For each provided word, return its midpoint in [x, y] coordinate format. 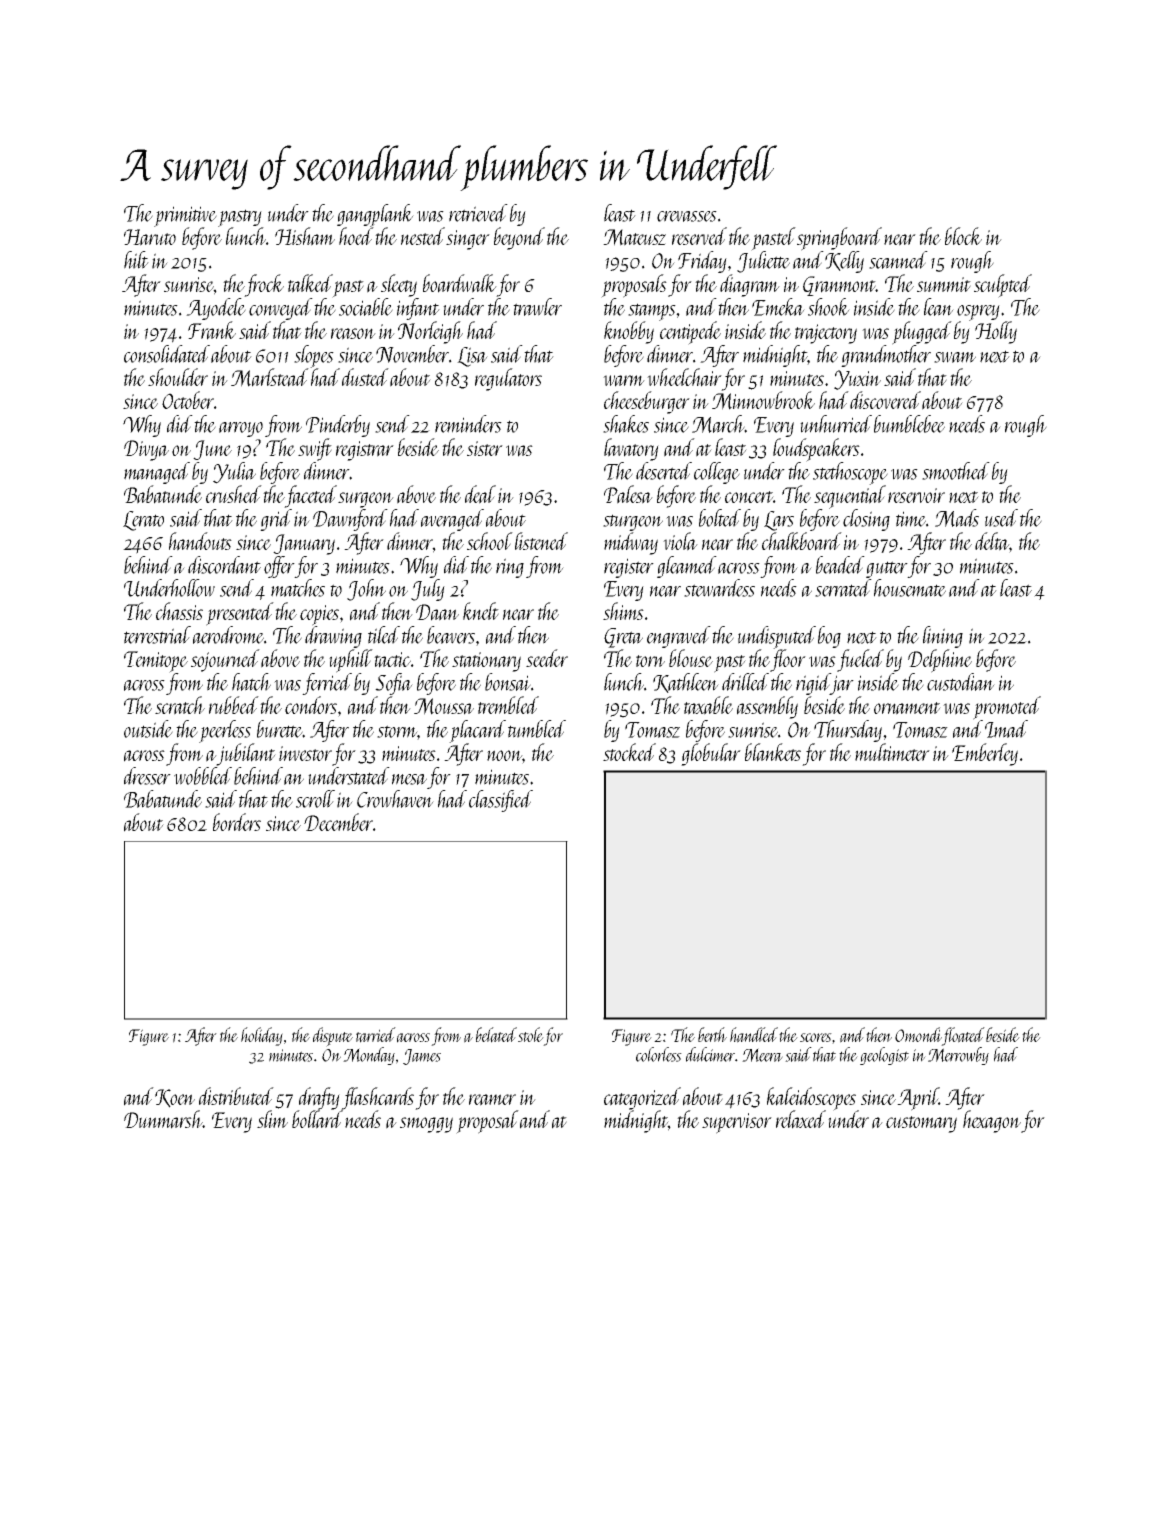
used [1001, 518]
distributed [236, 1096]
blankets [773, 752]
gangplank [375, 215]
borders [237, 822]
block [963, 236]
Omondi [918, 1034]
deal [480, 494]
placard [477, 731]
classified [501, 801]
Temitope [156, 662]
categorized [642, 1098]
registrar [365, 451]
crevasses [687, 216]
